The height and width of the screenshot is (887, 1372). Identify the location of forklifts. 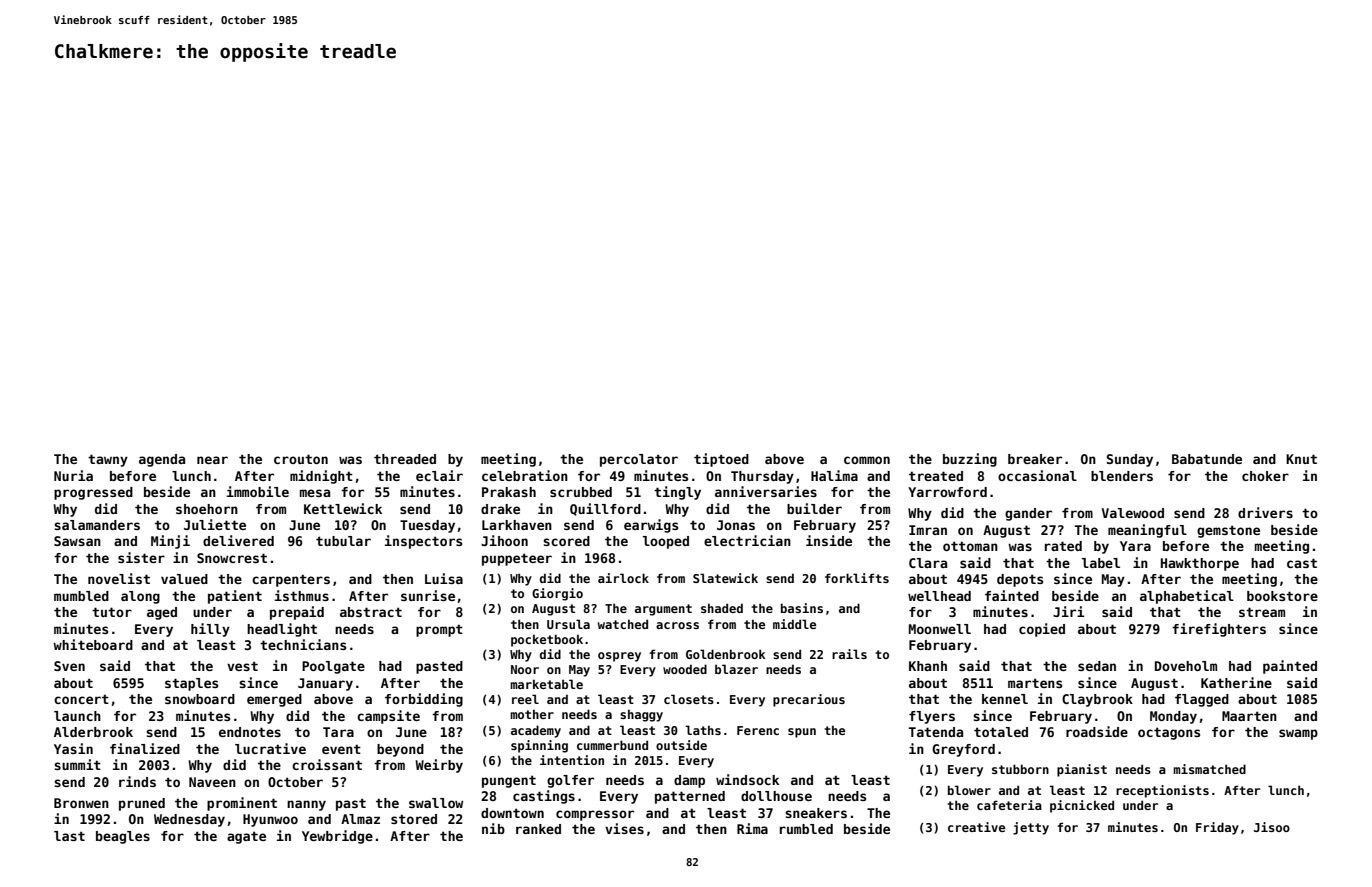
(857, 578).
